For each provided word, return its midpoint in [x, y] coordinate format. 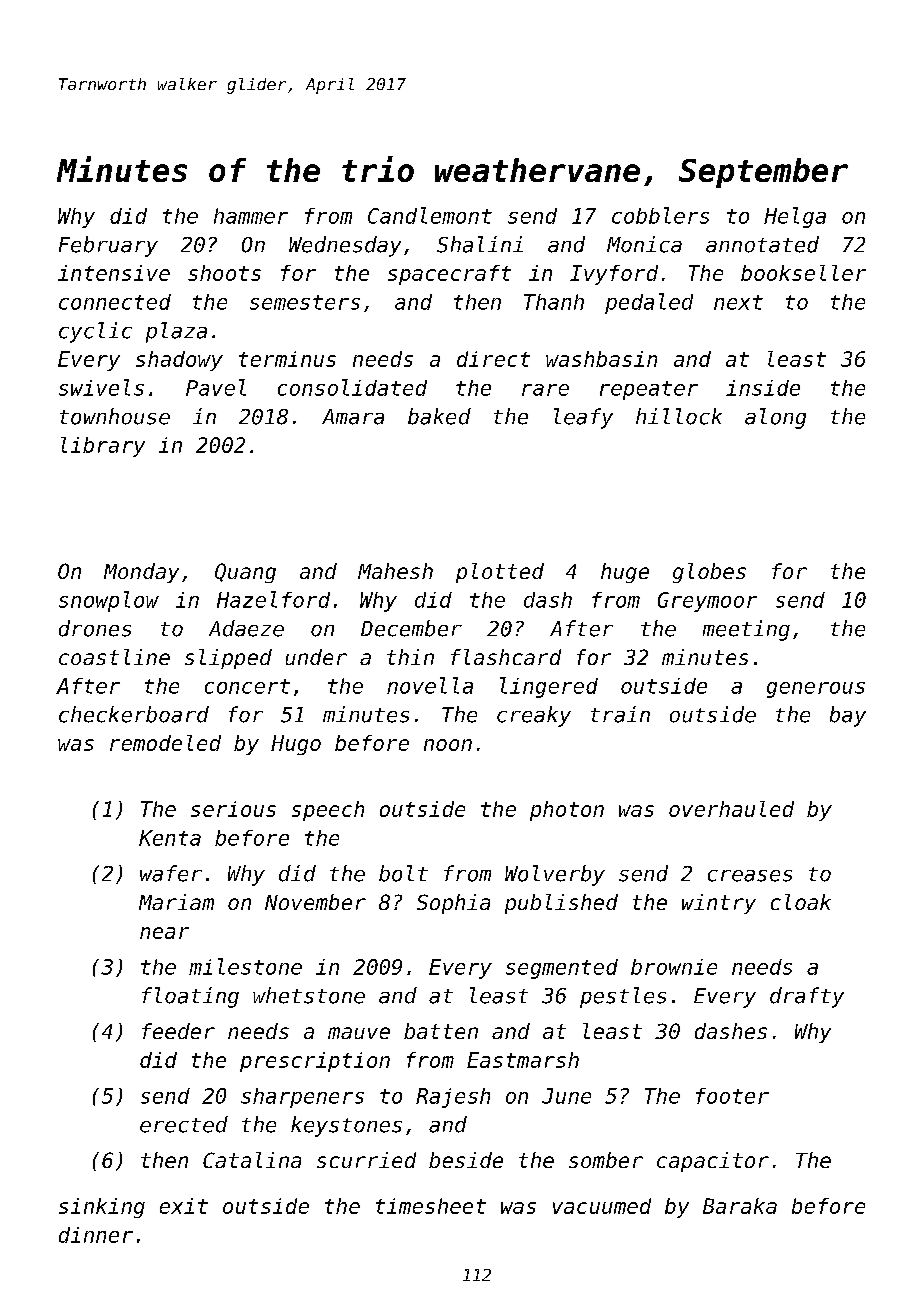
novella [430, 685]
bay [848, 716]
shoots [224, 273]
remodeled [165, 743]
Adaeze [246, 628]
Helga [795, 217]
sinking [102, 1208]
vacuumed [602, 1206]
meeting [746, 630]
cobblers [660, 215]
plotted [500, 573]
